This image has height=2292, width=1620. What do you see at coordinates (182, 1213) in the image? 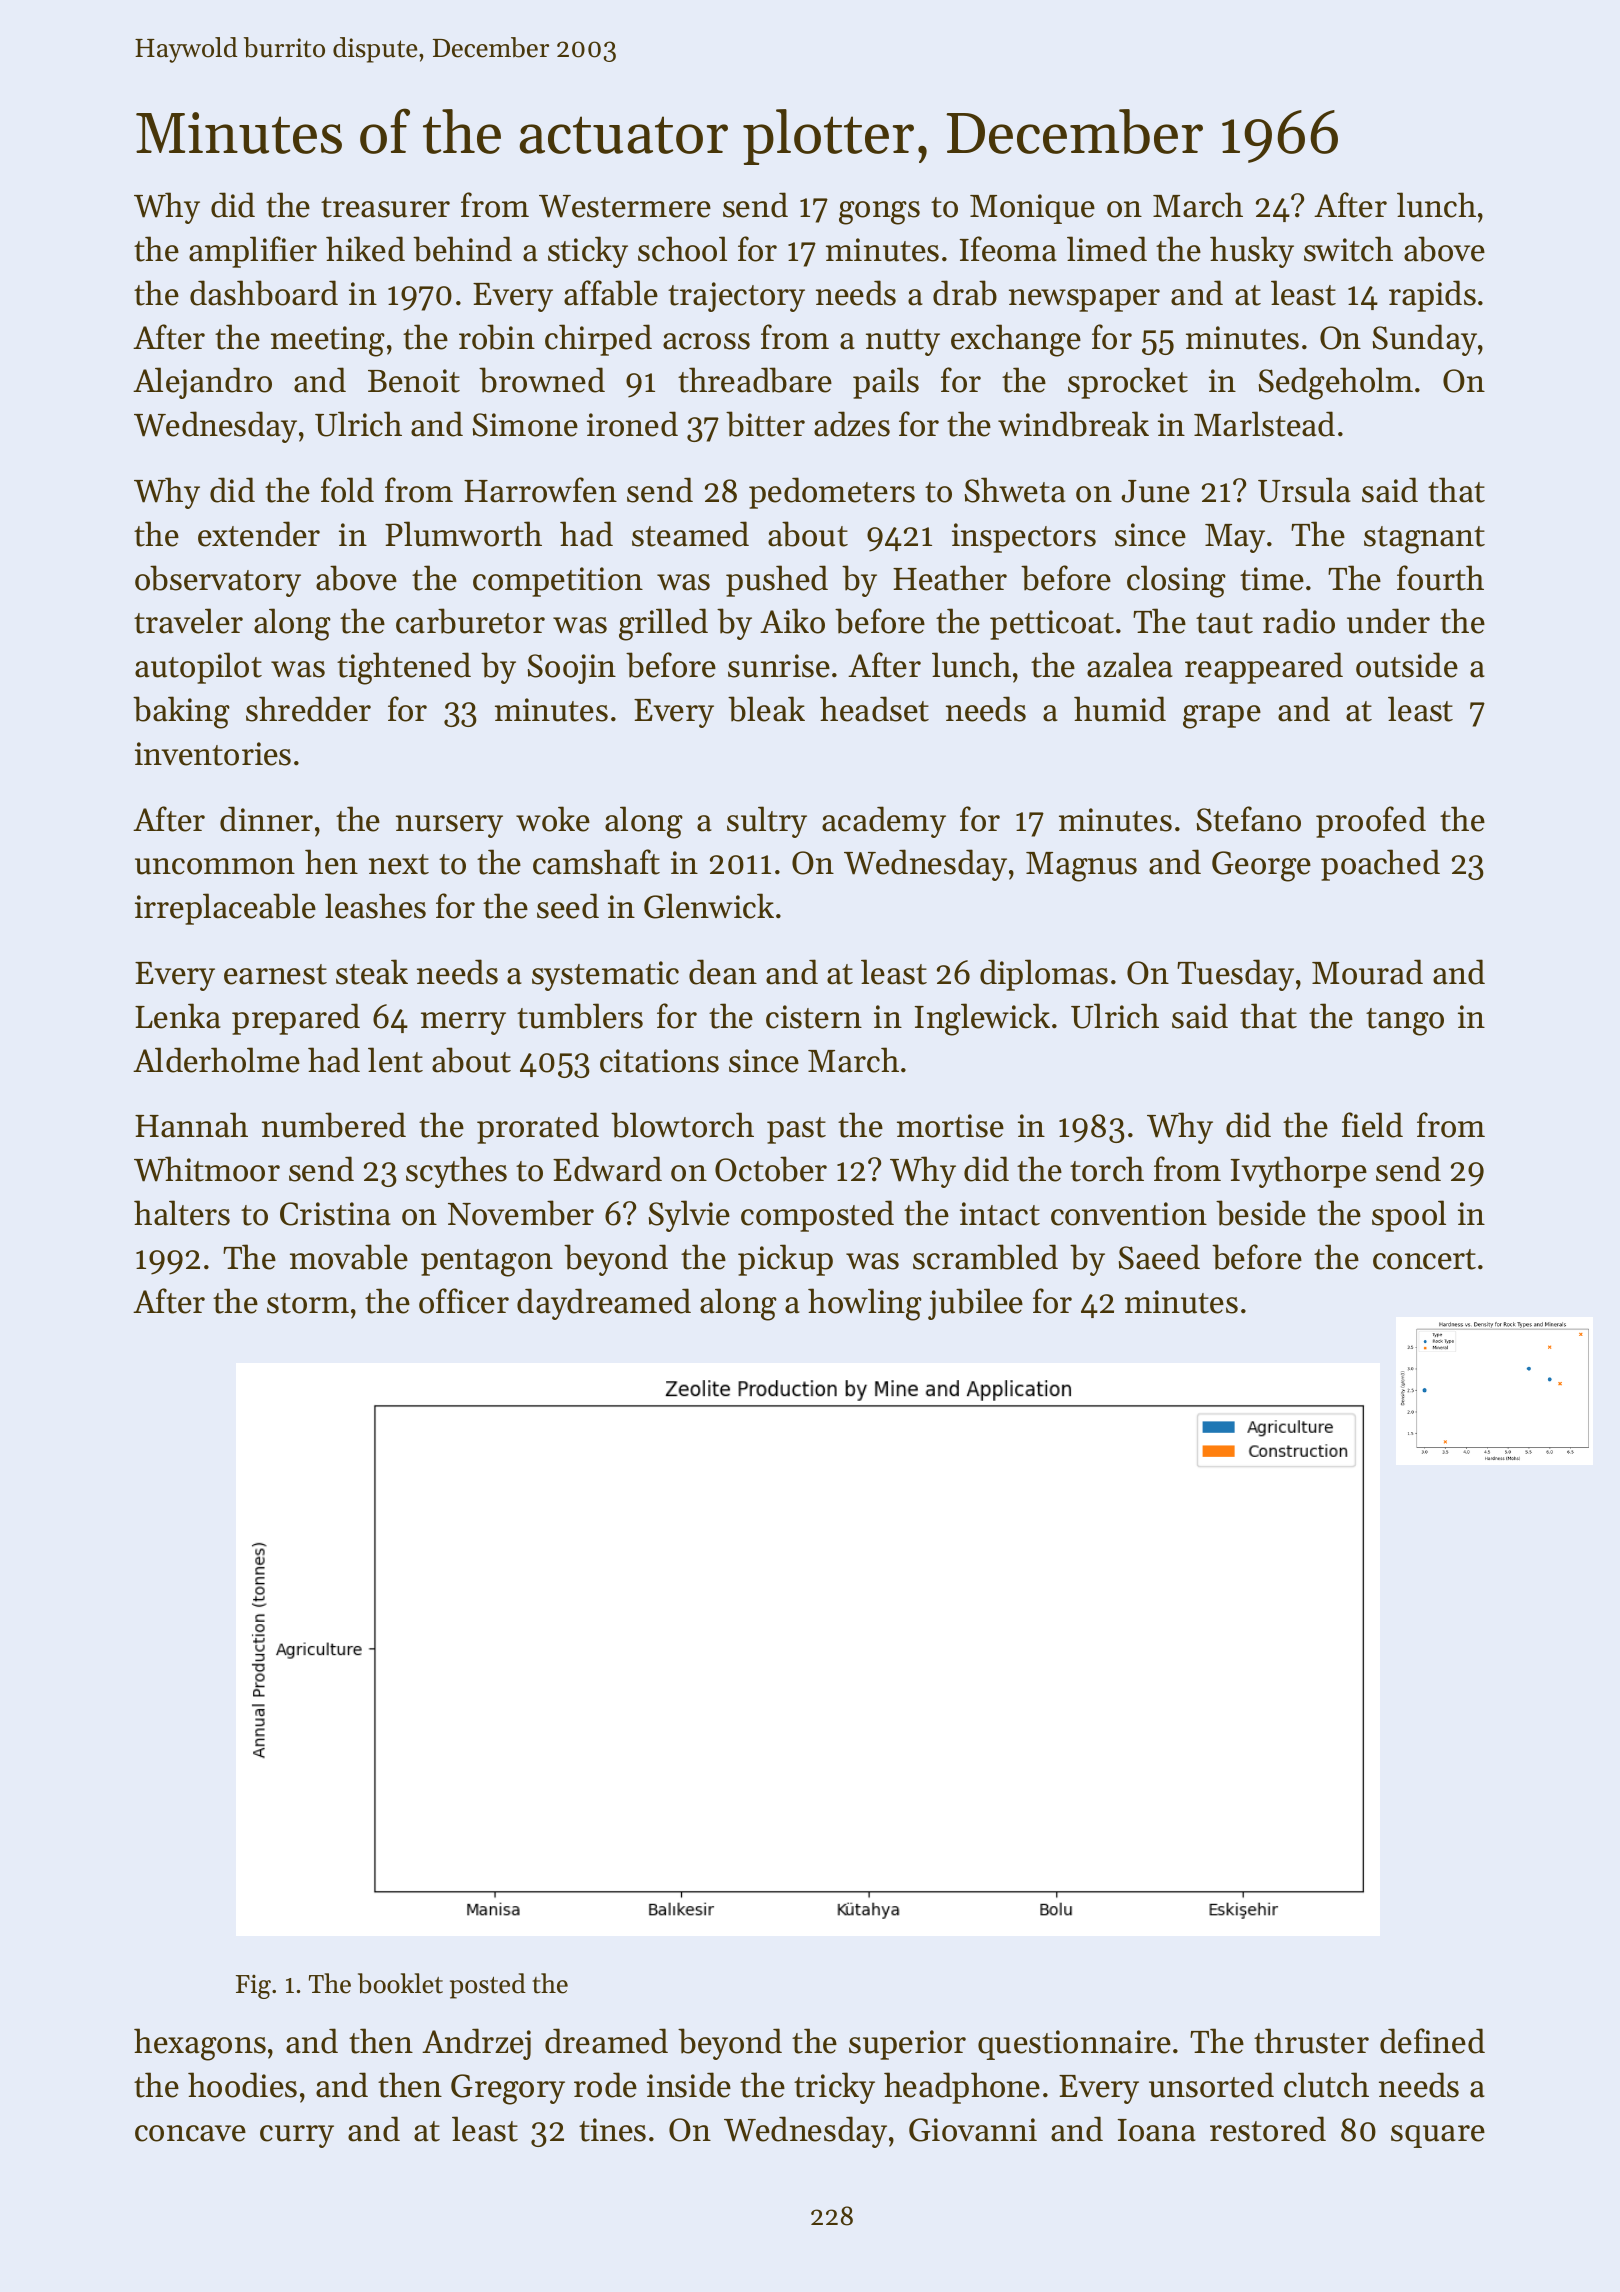
I see `halters` at bounding box center [182, 1213].
